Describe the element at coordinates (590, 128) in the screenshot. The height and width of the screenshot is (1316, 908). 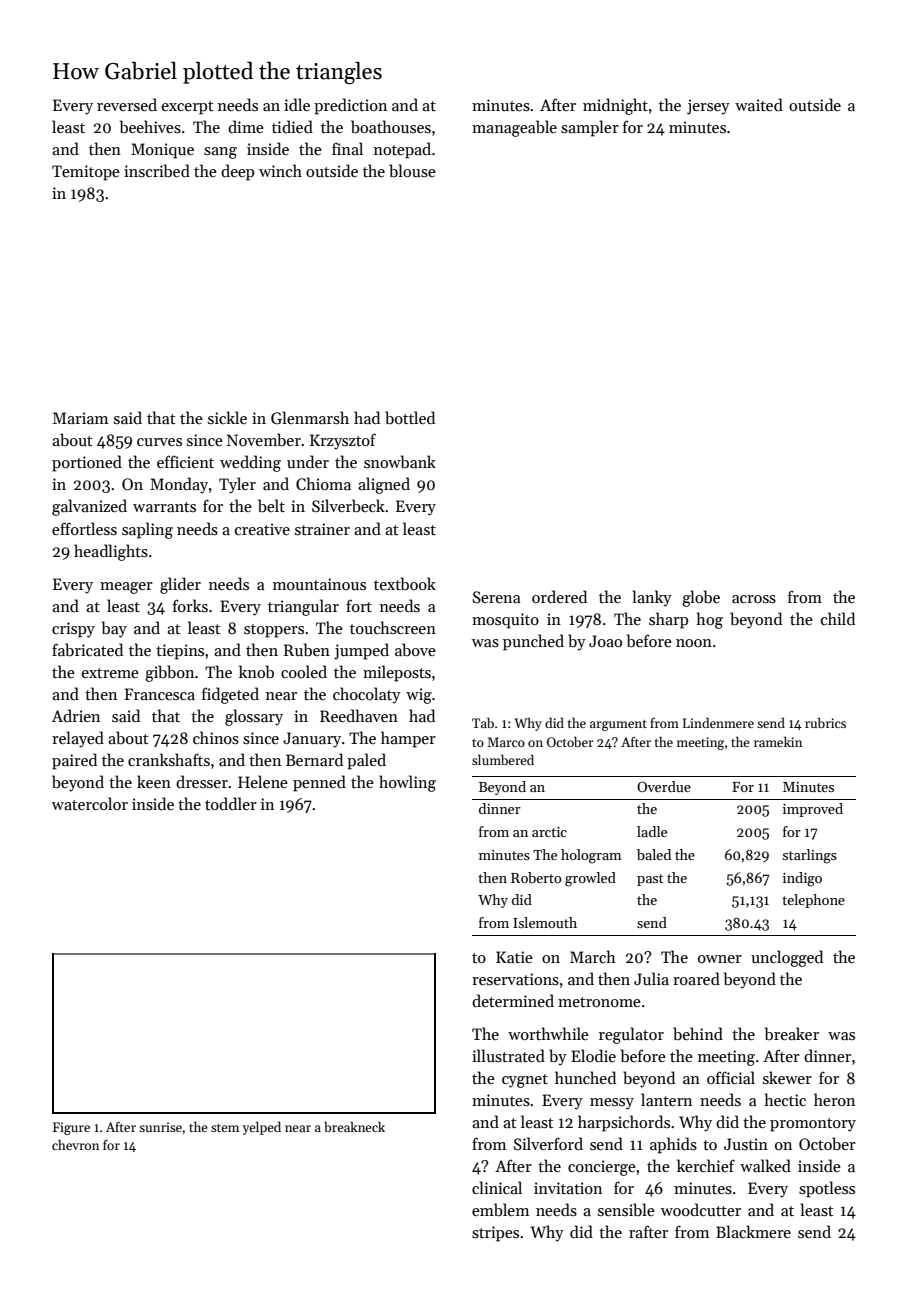
I see `sampler` at that location.
